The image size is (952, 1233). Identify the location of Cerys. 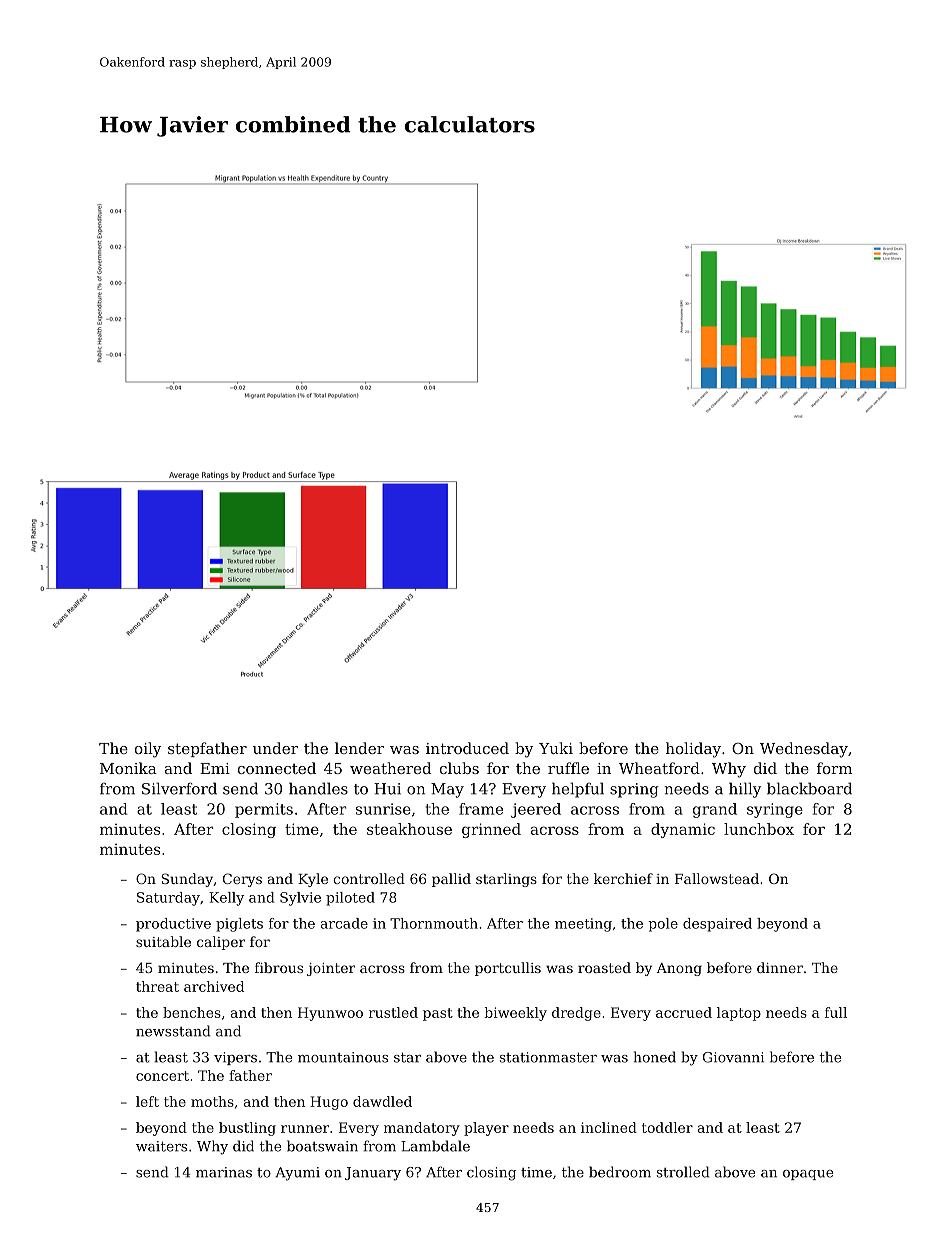
(242, 880).
